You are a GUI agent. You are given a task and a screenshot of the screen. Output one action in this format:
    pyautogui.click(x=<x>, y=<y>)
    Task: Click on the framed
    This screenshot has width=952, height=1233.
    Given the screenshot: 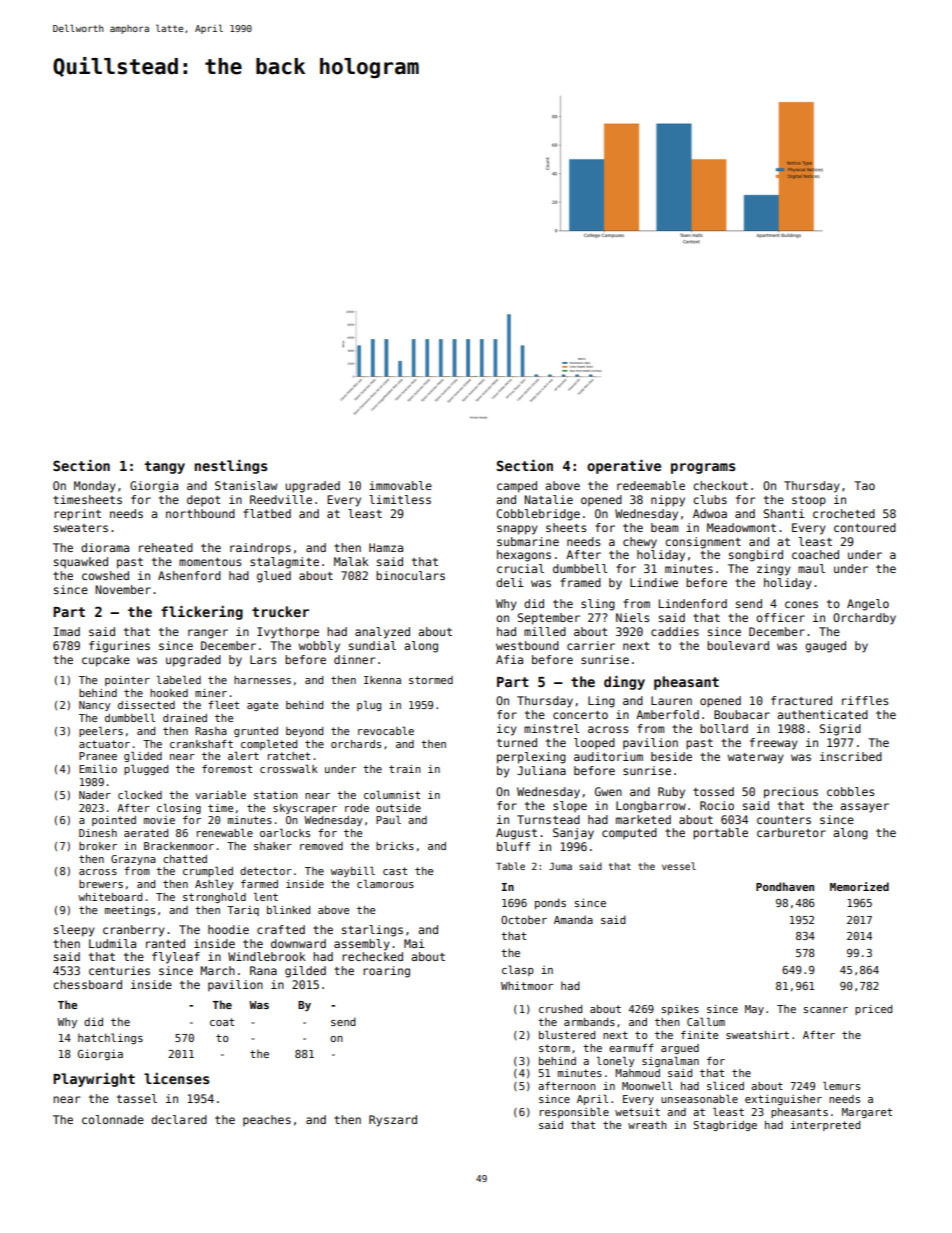 What is the action you would take?
    pyautogui.click(x=580, y=582)
